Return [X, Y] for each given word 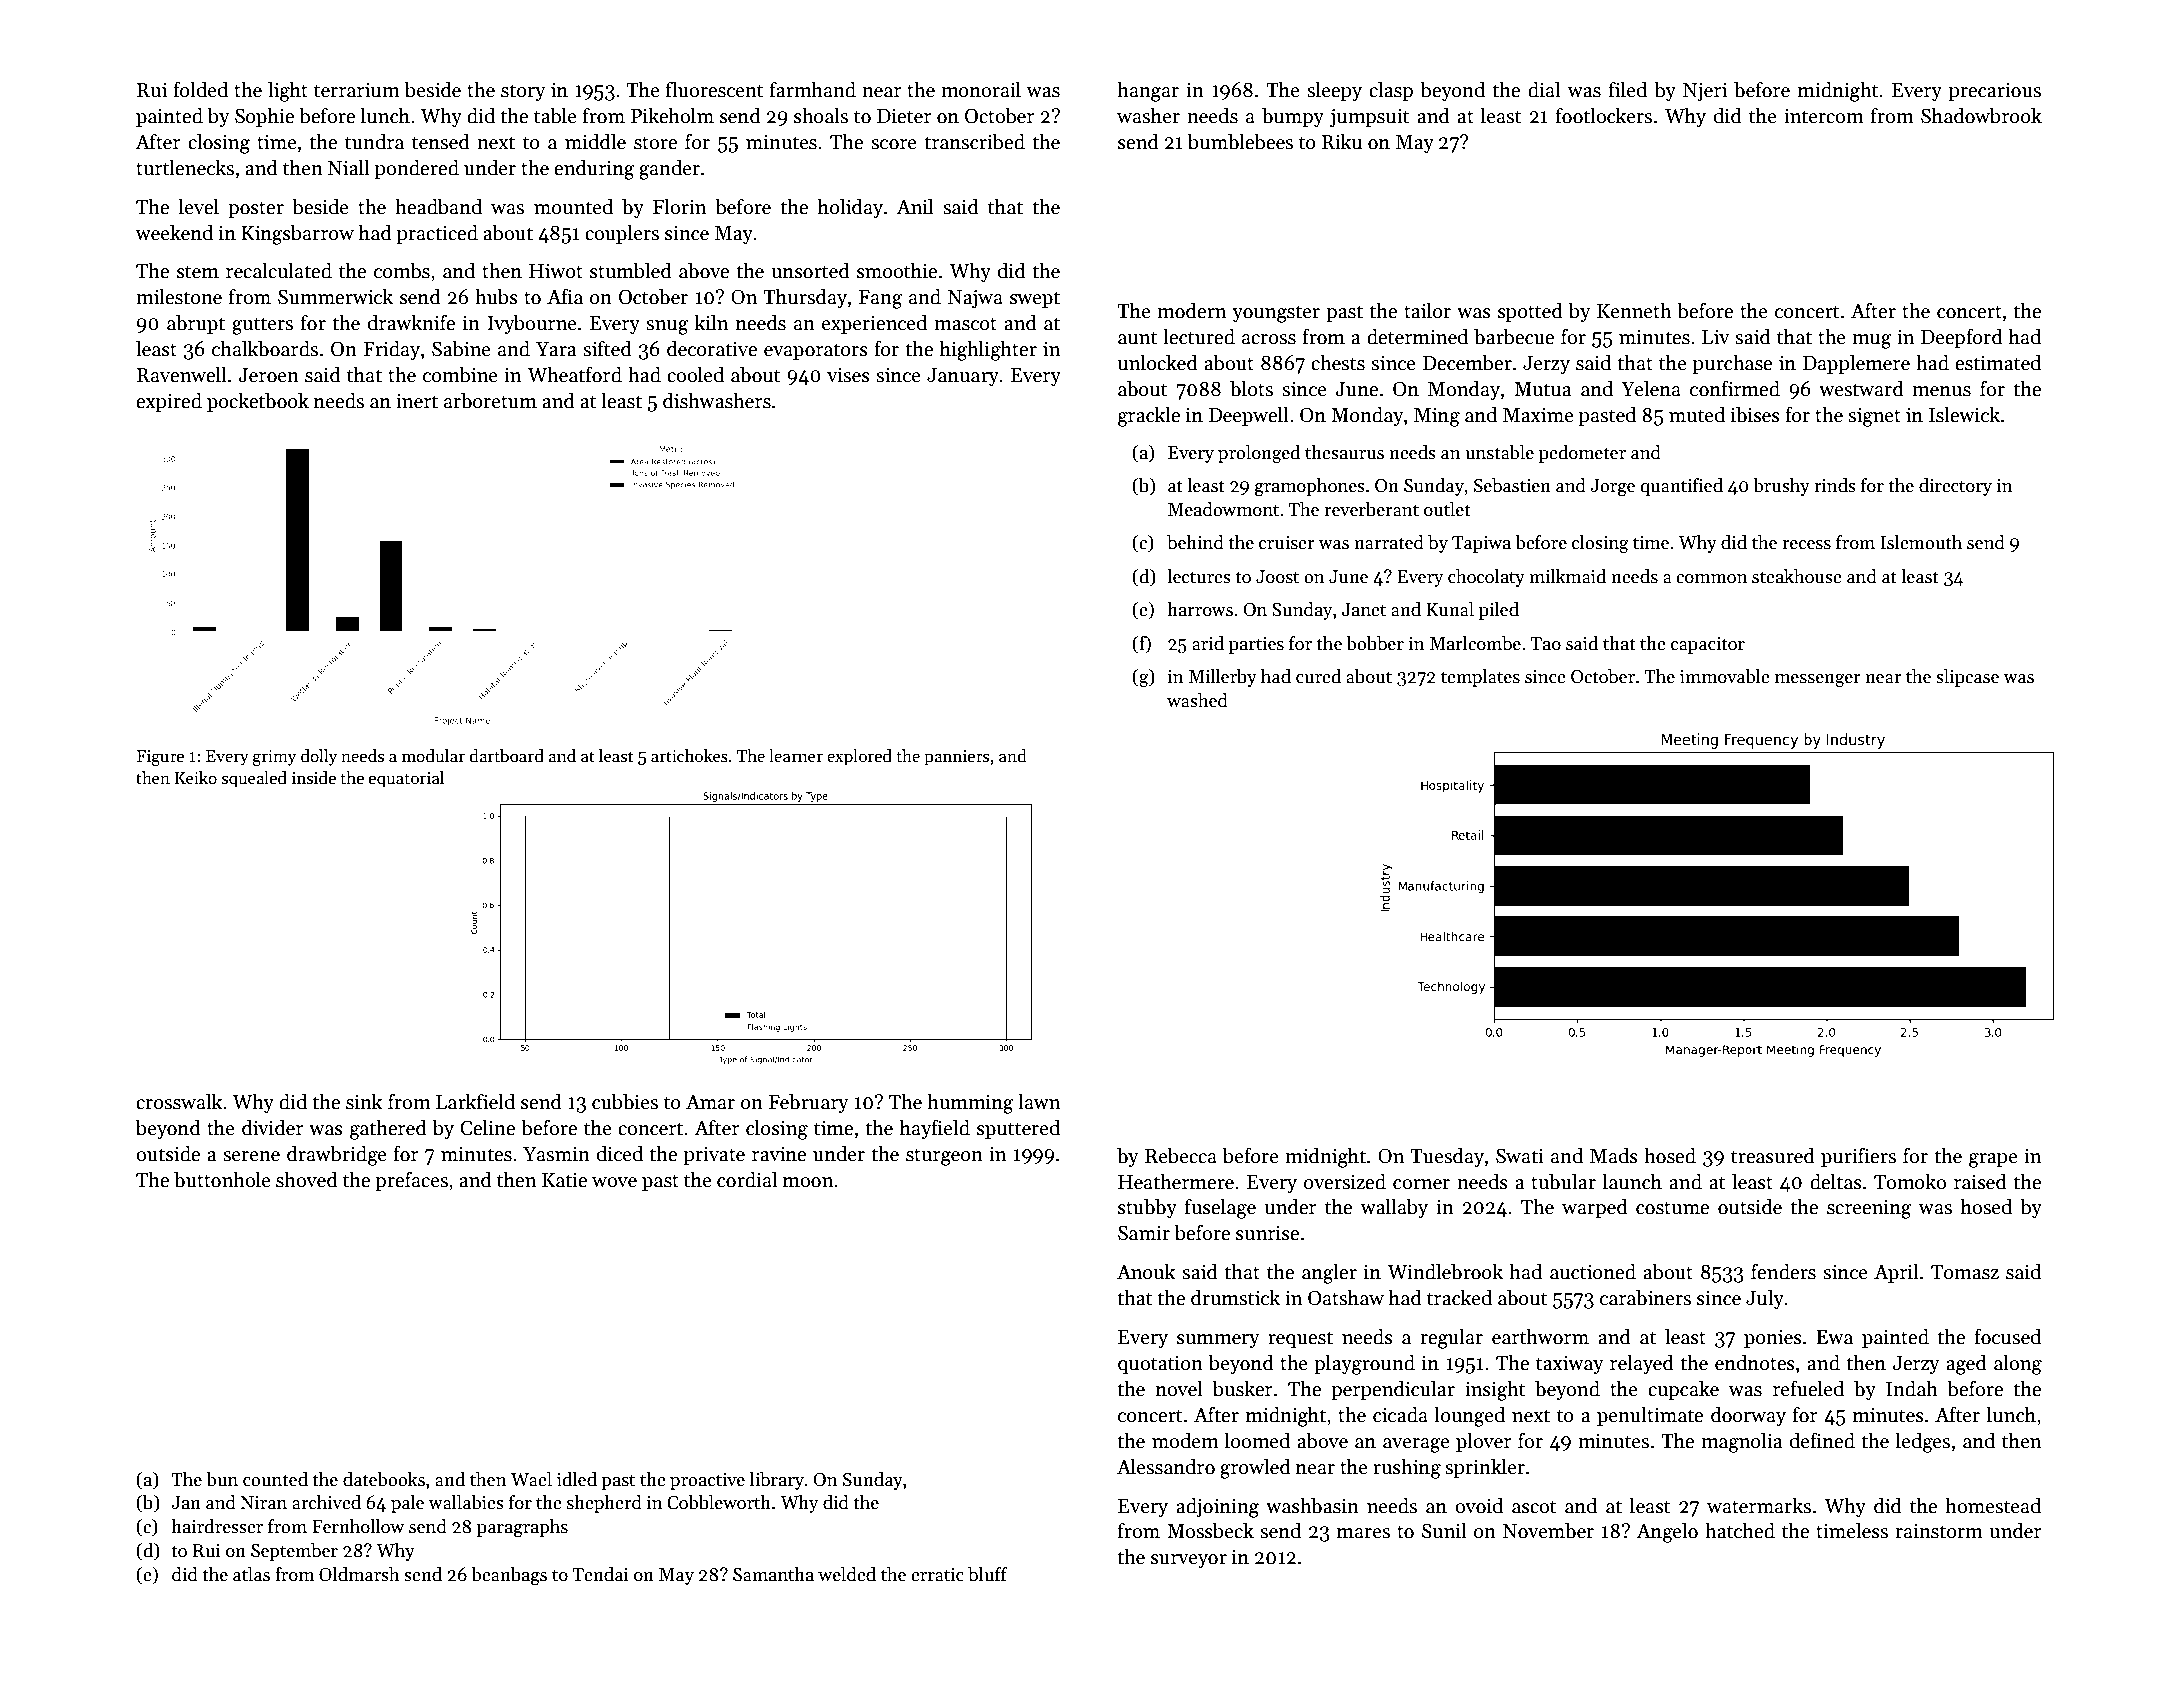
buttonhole [222, 1179]
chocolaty [1486, 578]
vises [848, 375]
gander [669, 169]
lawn [1039, 1101]
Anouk [1146, 1271]
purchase [1732, 364]
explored [859, 757]
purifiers [1858, 1157]
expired [169, 402]
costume [1672, 1208]
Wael [531, 1479]
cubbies [625, 1101]
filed [1628, 89]
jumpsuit [1369, 117]
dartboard [506, 756]
